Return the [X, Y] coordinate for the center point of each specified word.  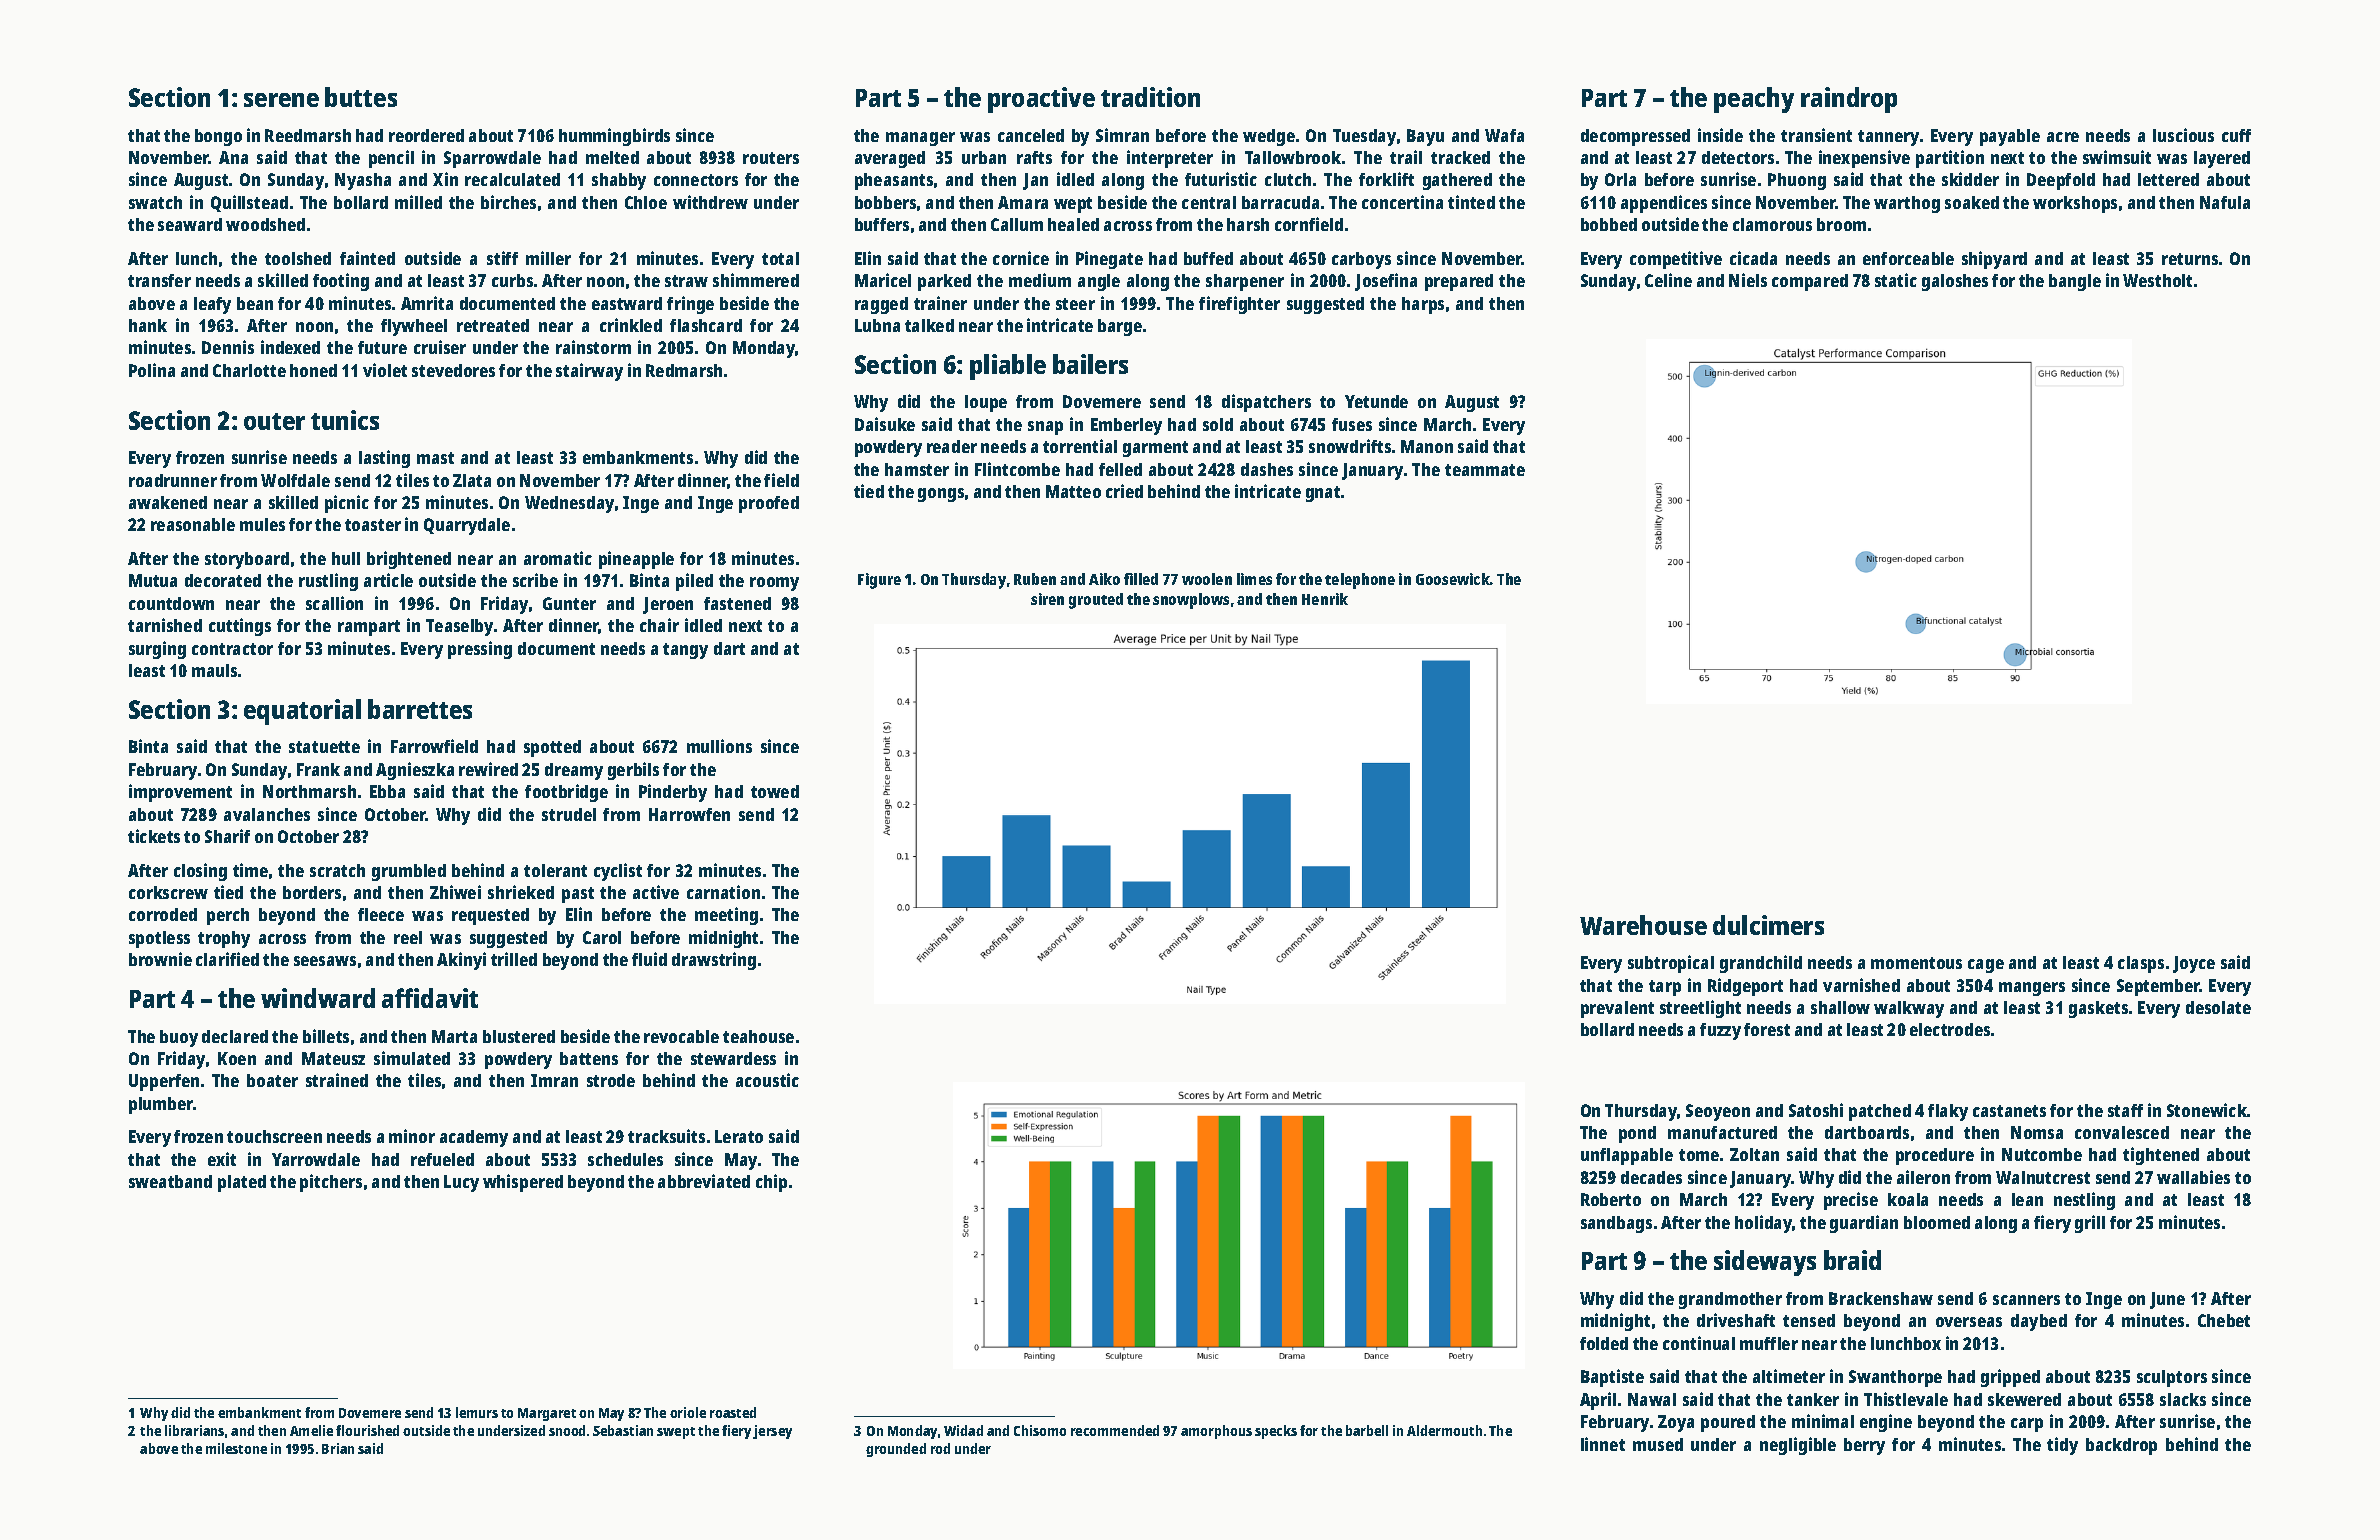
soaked [1972, 202]
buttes [361, 97]
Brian [338, 1448]
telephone [1360, 581]
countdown [171, 603]
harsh [1248, 224]
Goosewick [1453, 579]
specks [1276, 1432]
